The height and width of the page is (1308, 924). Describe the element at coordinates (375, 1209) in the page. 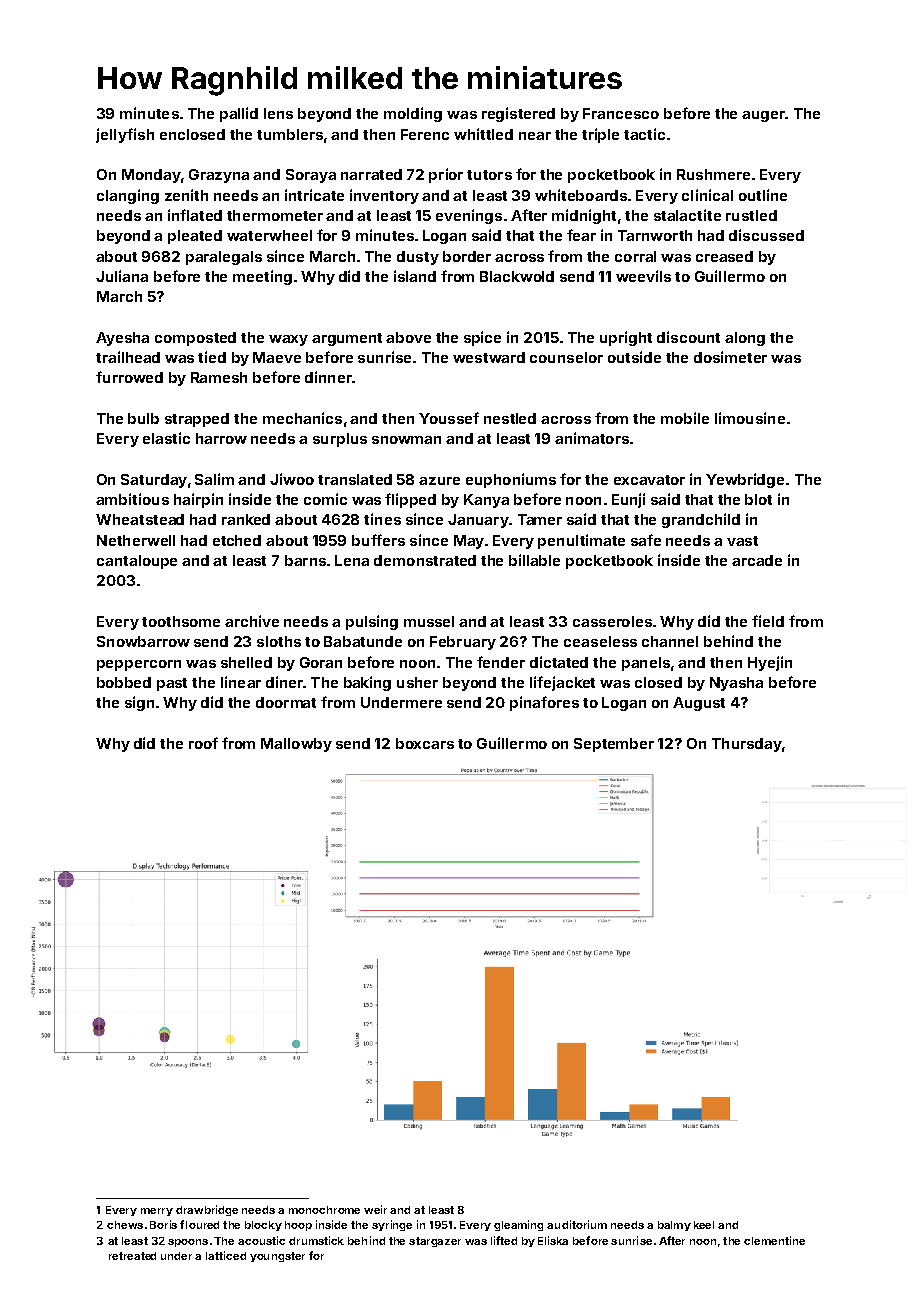

I see `weir` at that location.
